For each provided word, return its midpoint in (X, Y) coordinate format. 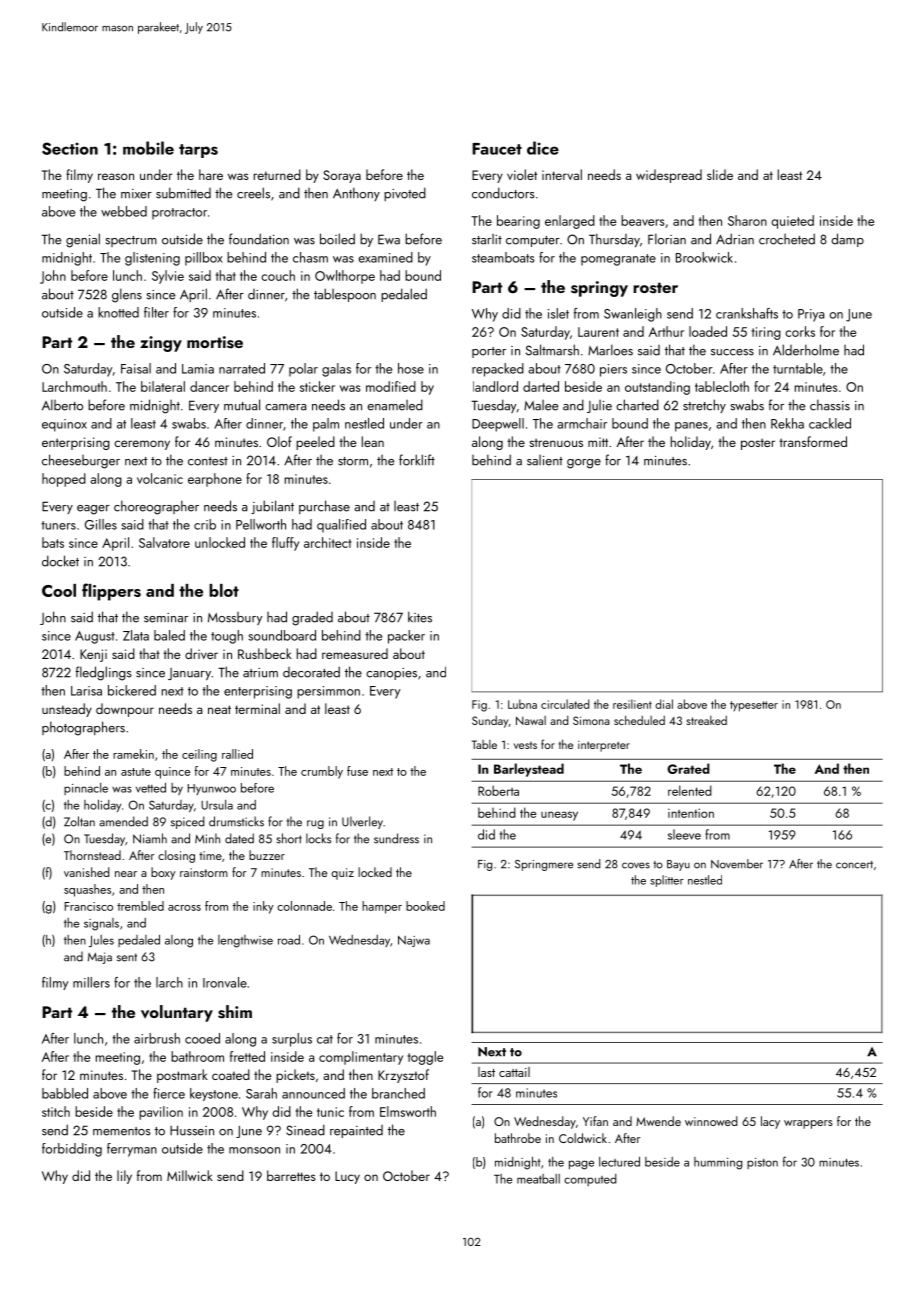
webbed (124, 211)
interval (562, 174)
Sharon (747, 220)
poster (758, 444)
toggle (425, 1058)
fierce (169, 1093)
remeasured (355, 653)
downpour (125, 710)
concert (854, 865)
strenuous (556, 442)
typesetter (754, 706)
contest (208, 461)
